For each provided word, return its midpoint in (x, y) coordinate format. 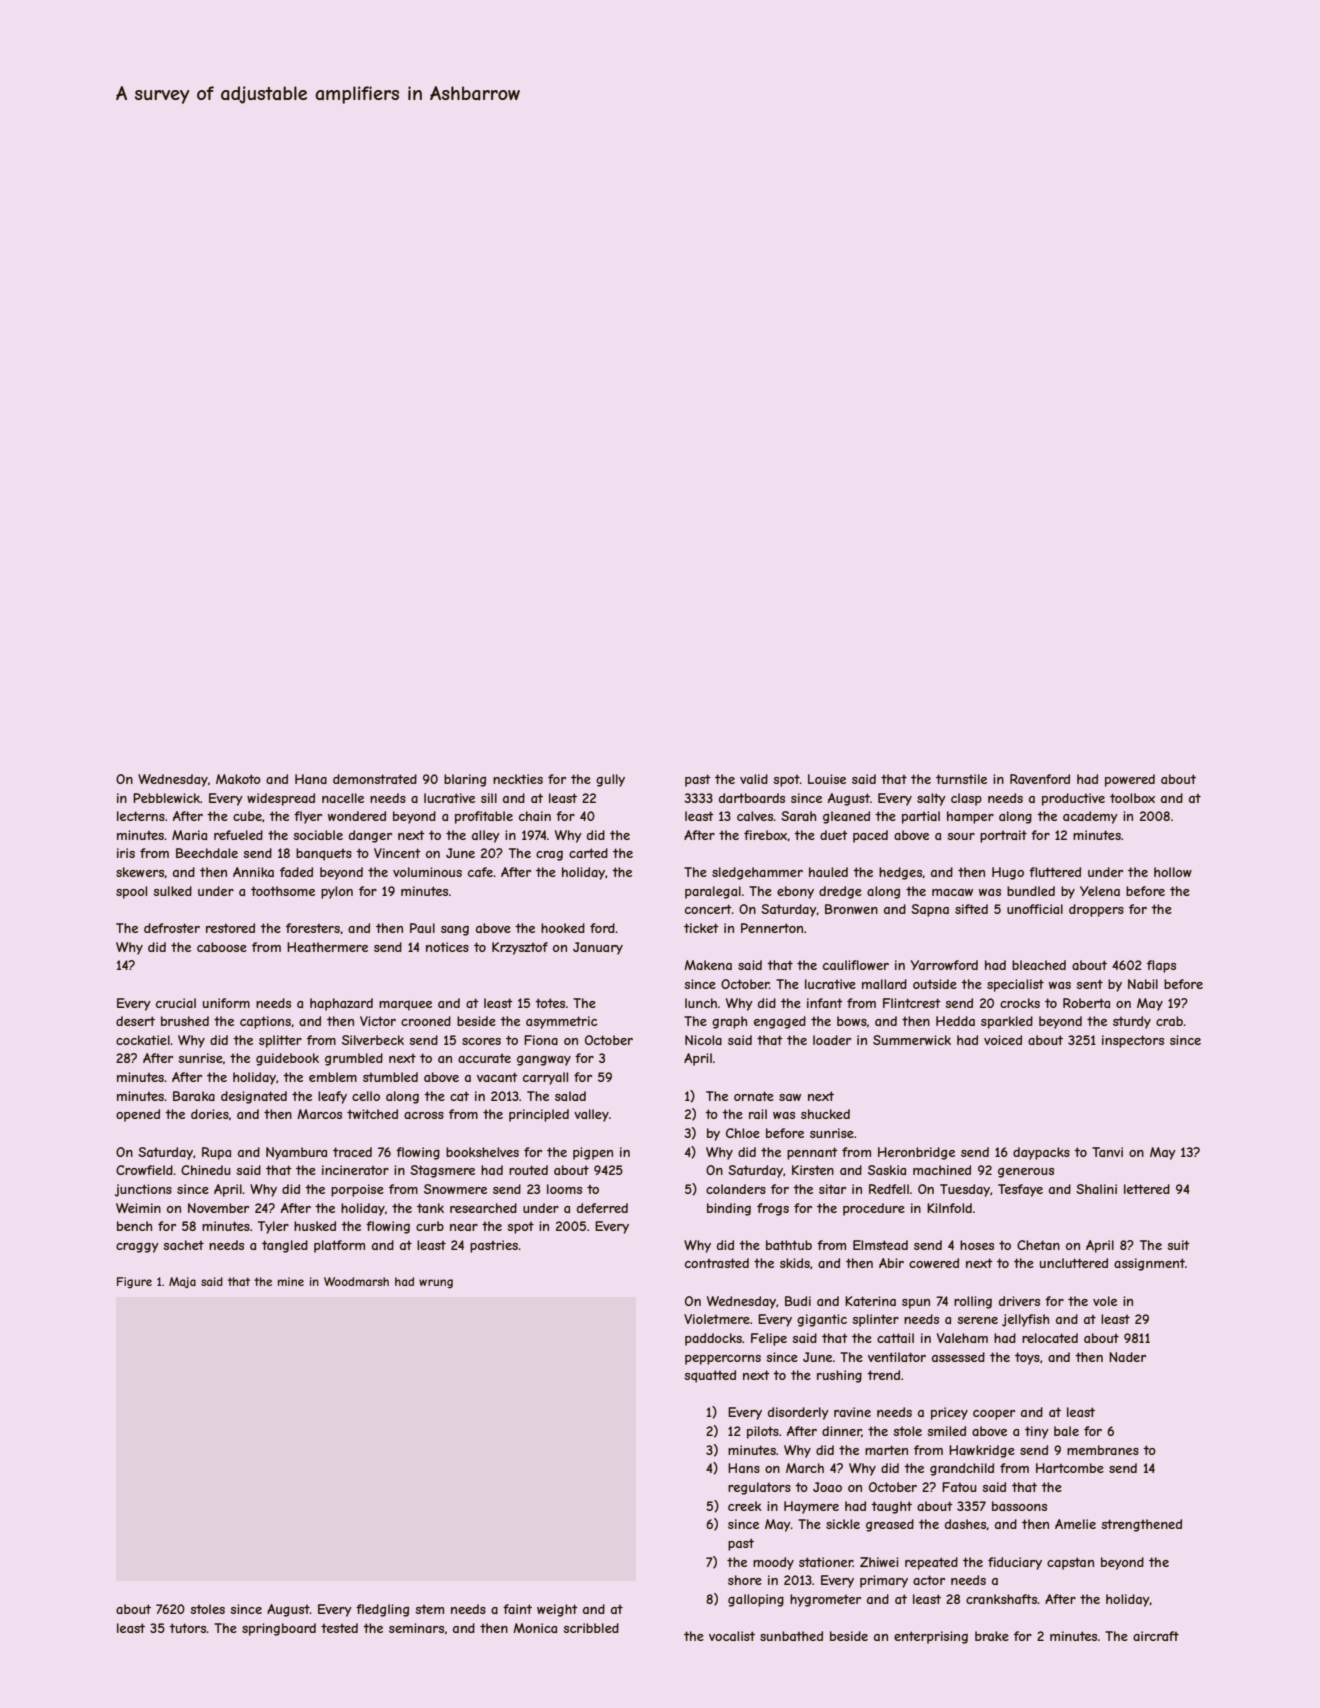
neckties (518, 779)
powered (1130, 780)
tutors (187, 1628)
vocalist (732, 1636)
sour (961, 836)
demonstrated (375, 779)
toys (1027, 1358)
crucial (176, 1003)
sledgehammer (757, 873)
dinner (842, 1431)
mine (291, 1281)
